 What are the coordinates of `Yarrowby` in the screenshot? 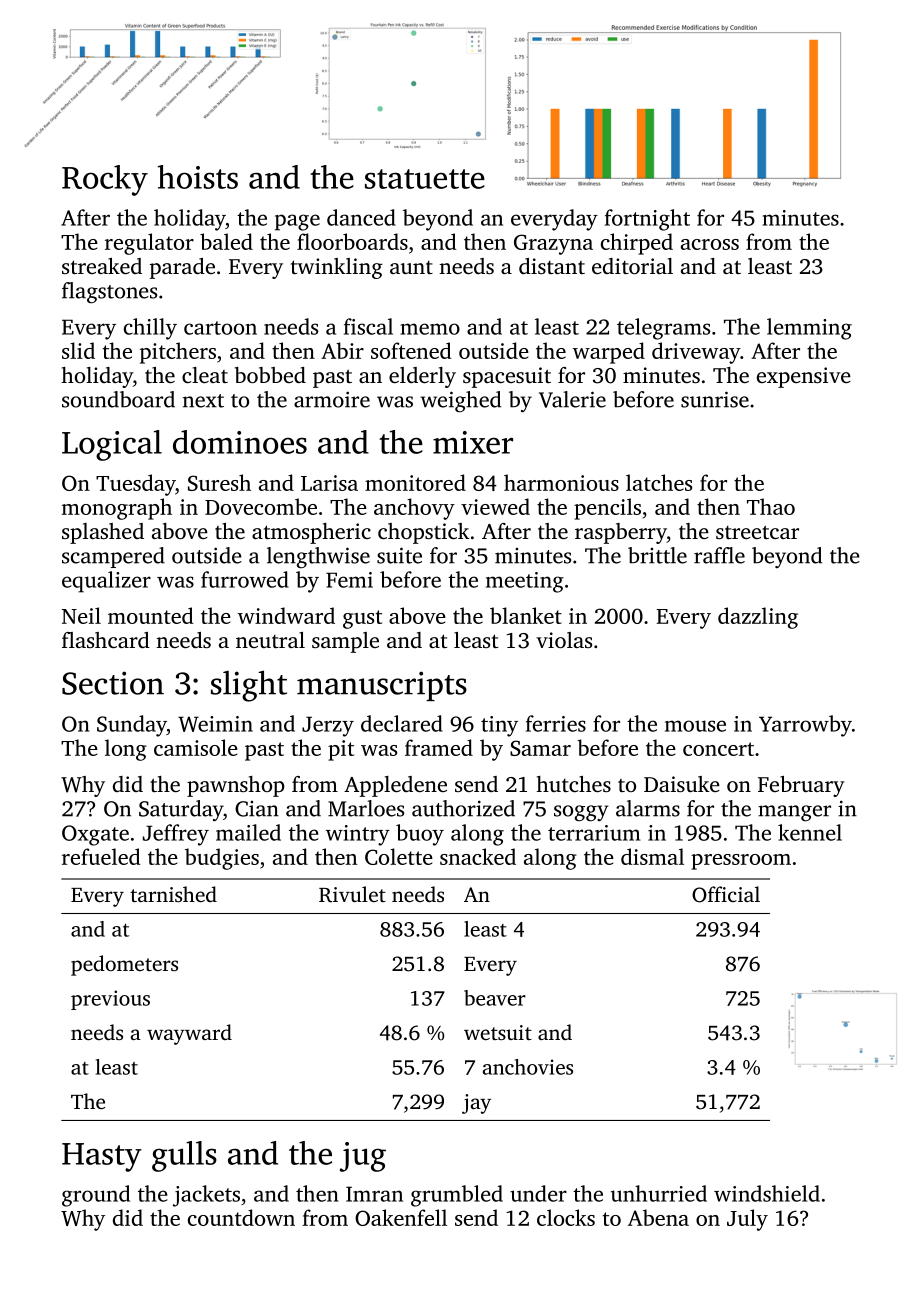 It's located at (805, 726).
